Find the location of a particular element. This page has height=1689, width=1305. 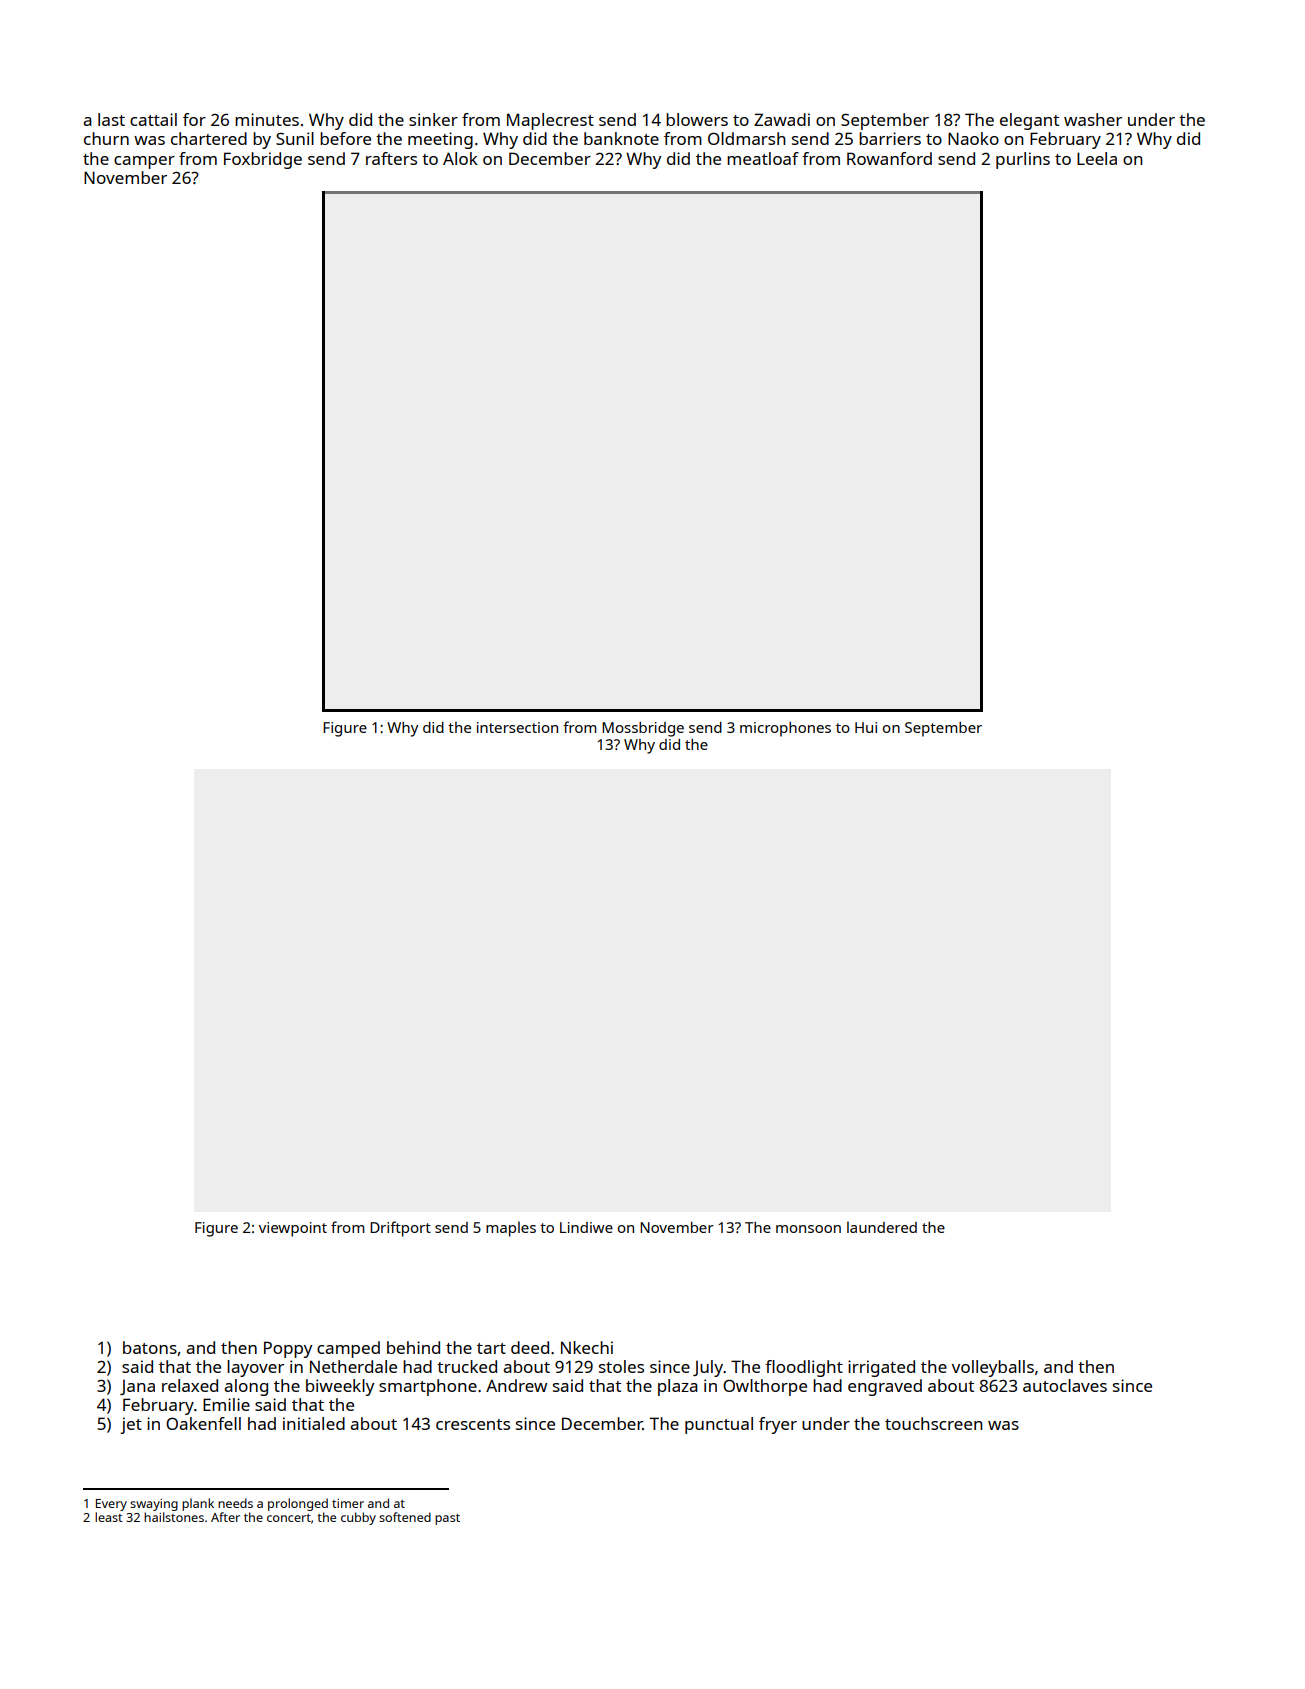

Rowanford is located at coordinates (889, 158).
